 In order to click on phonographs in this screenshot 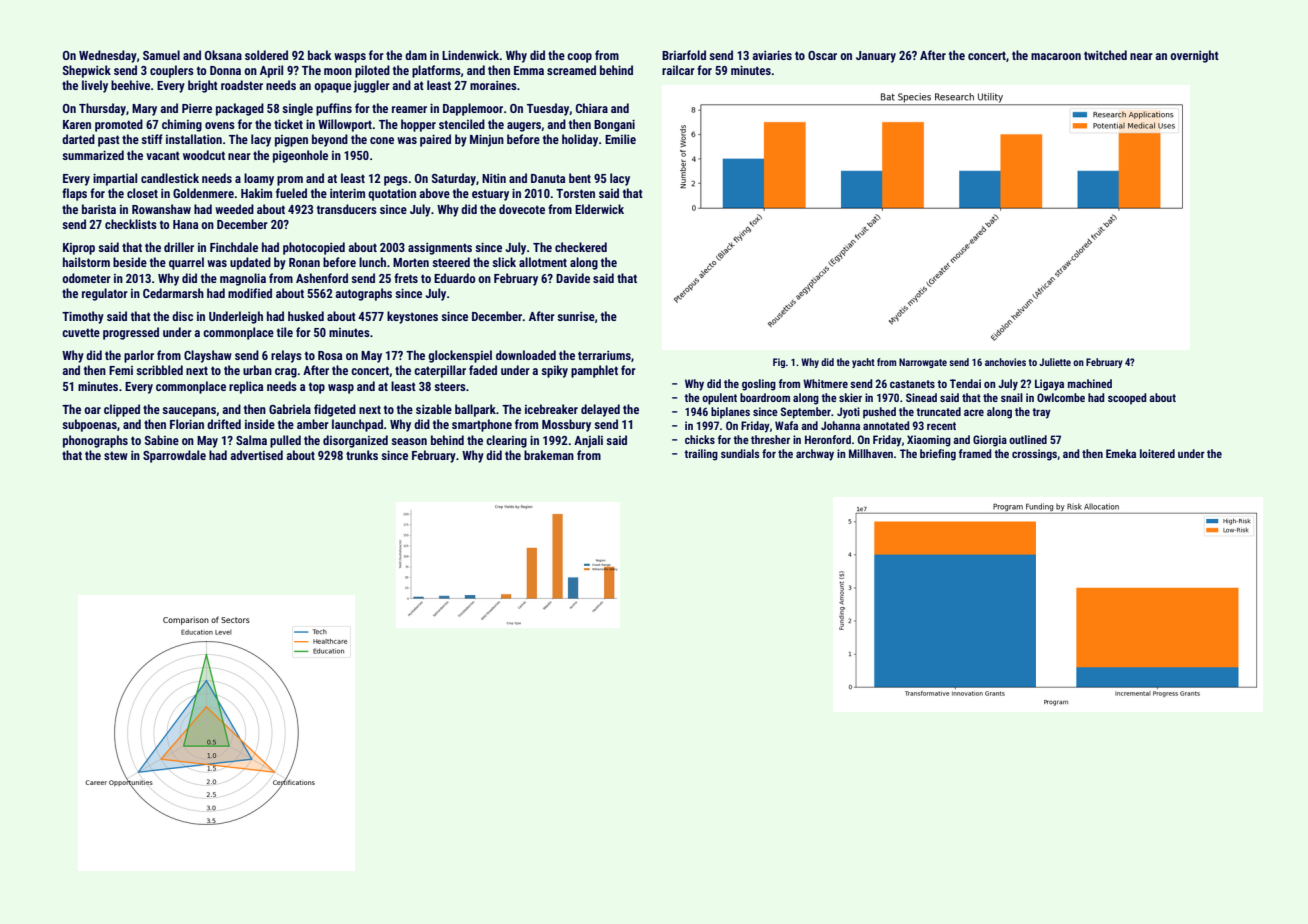, I will do `click(95, 441)`.
